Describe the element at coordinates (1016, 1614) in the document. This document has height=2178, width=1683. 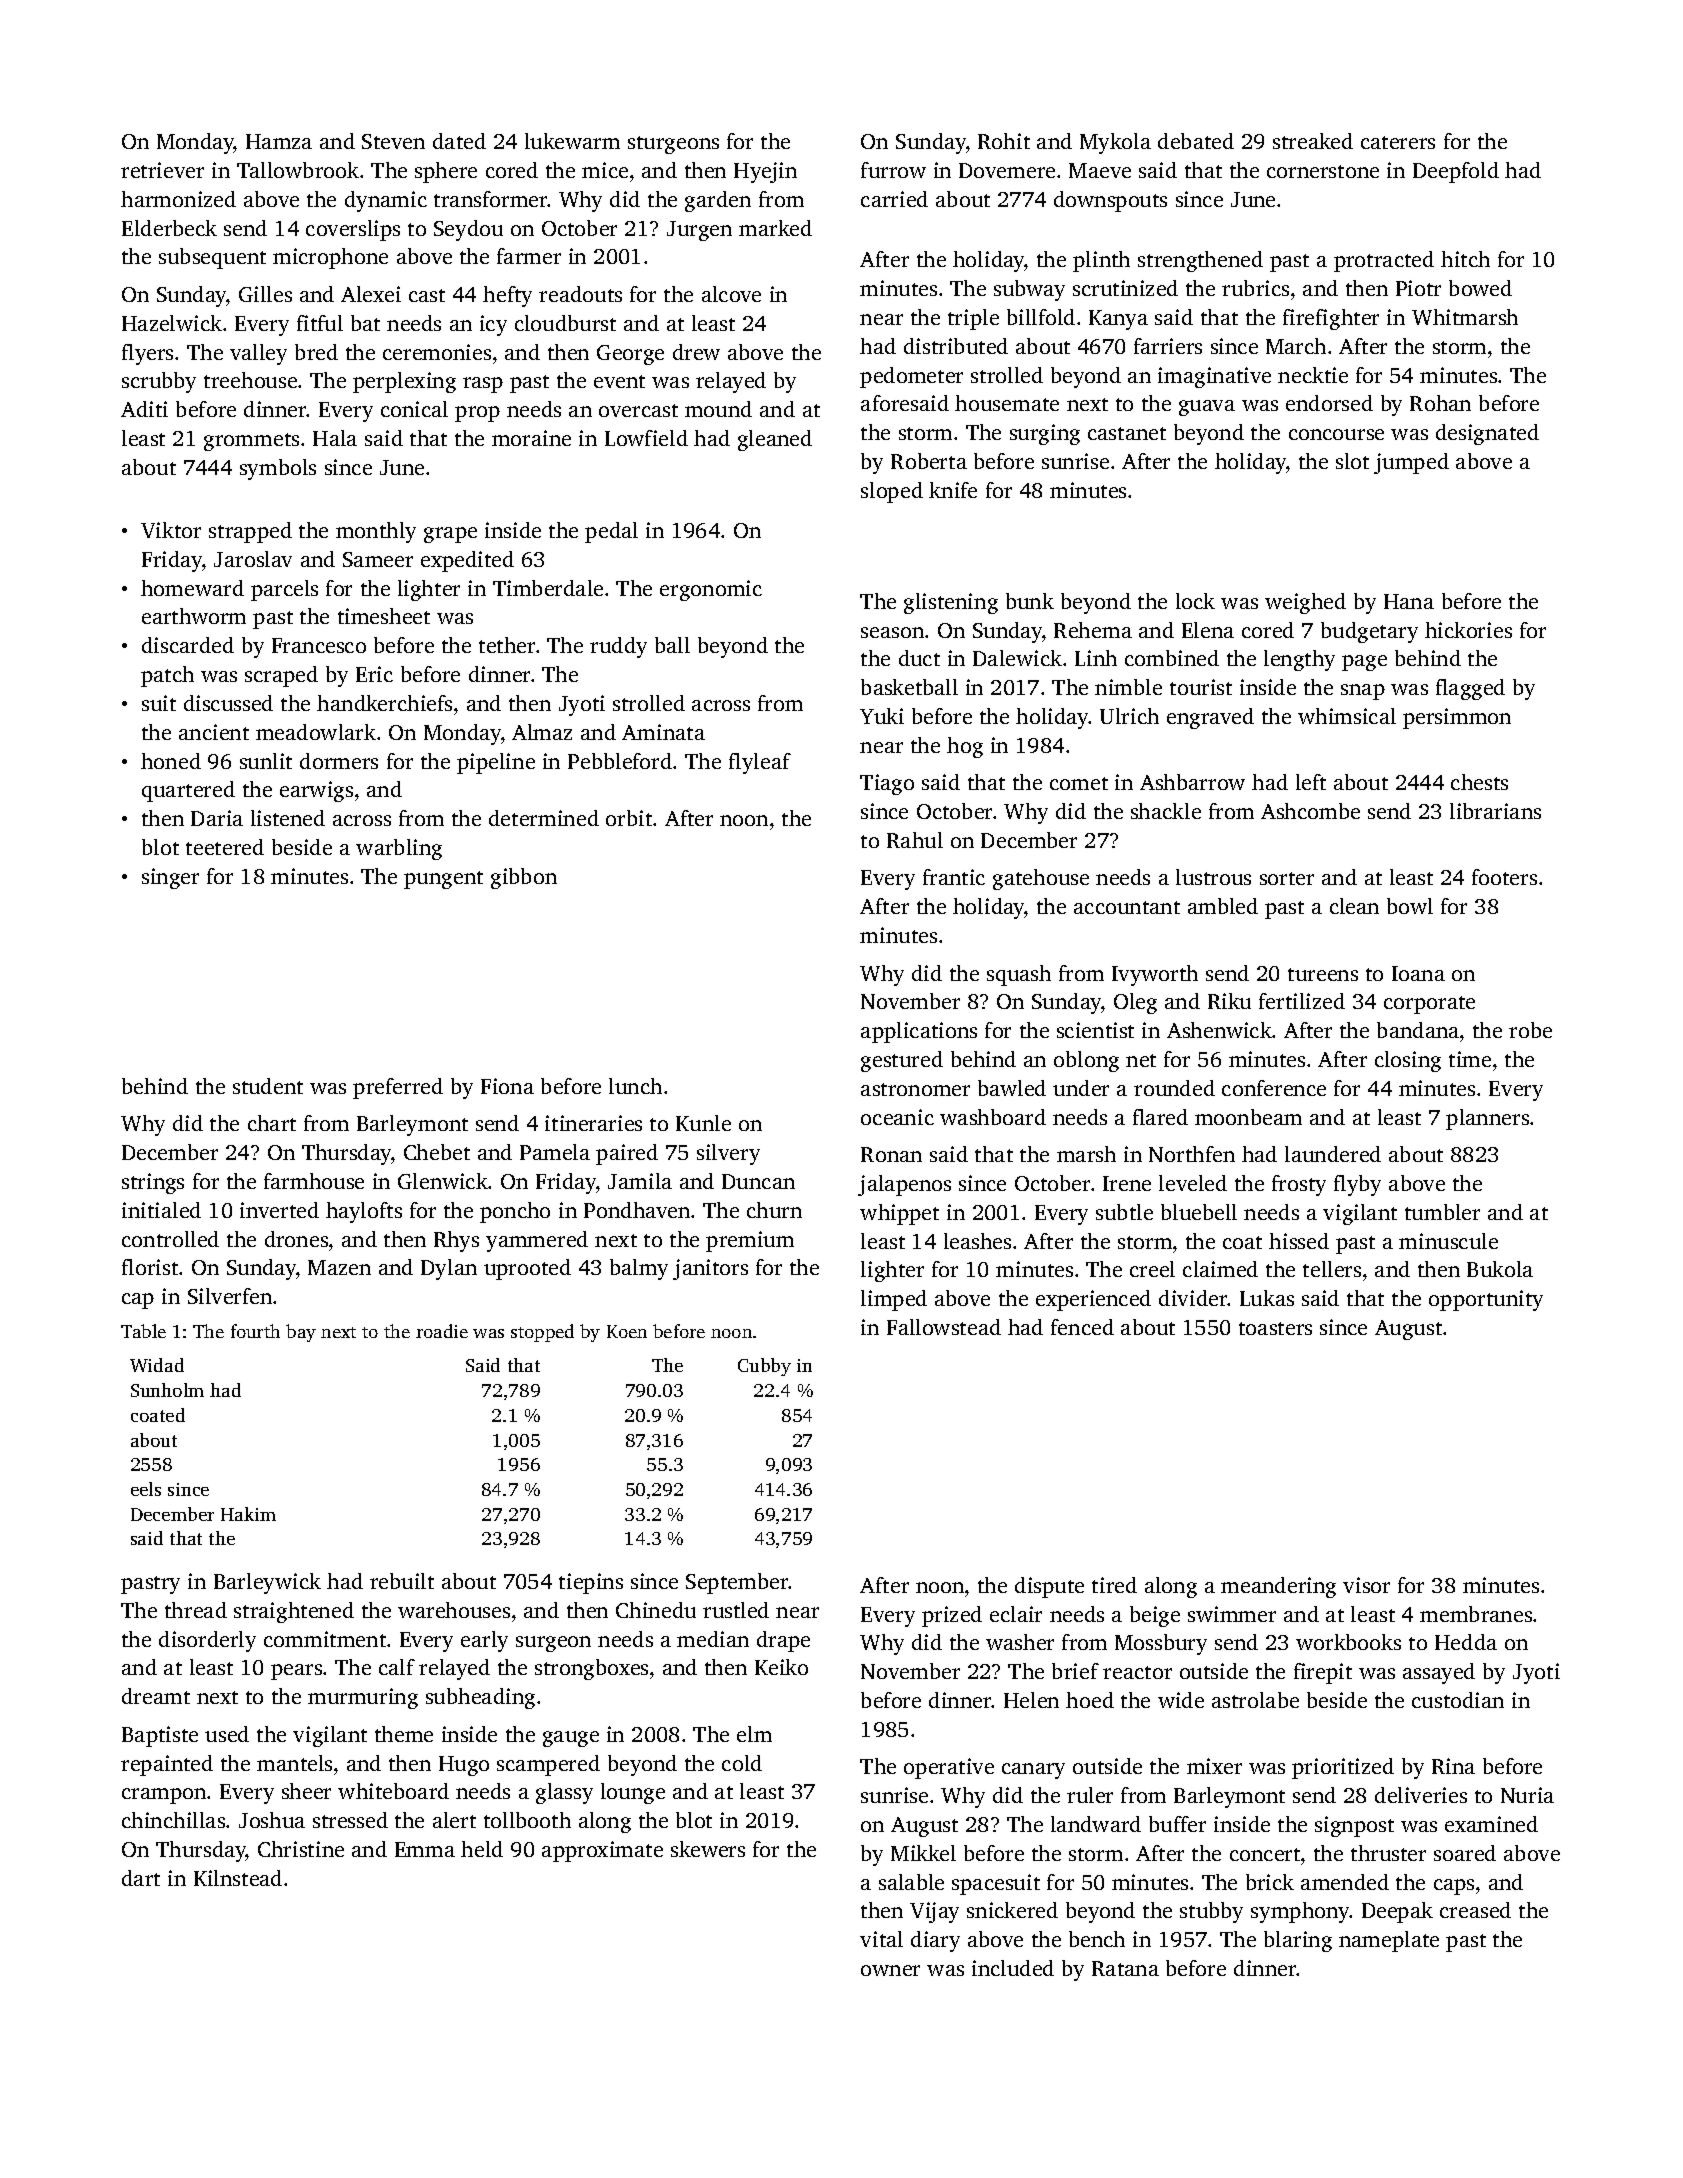
I see `eclair` at that location.
